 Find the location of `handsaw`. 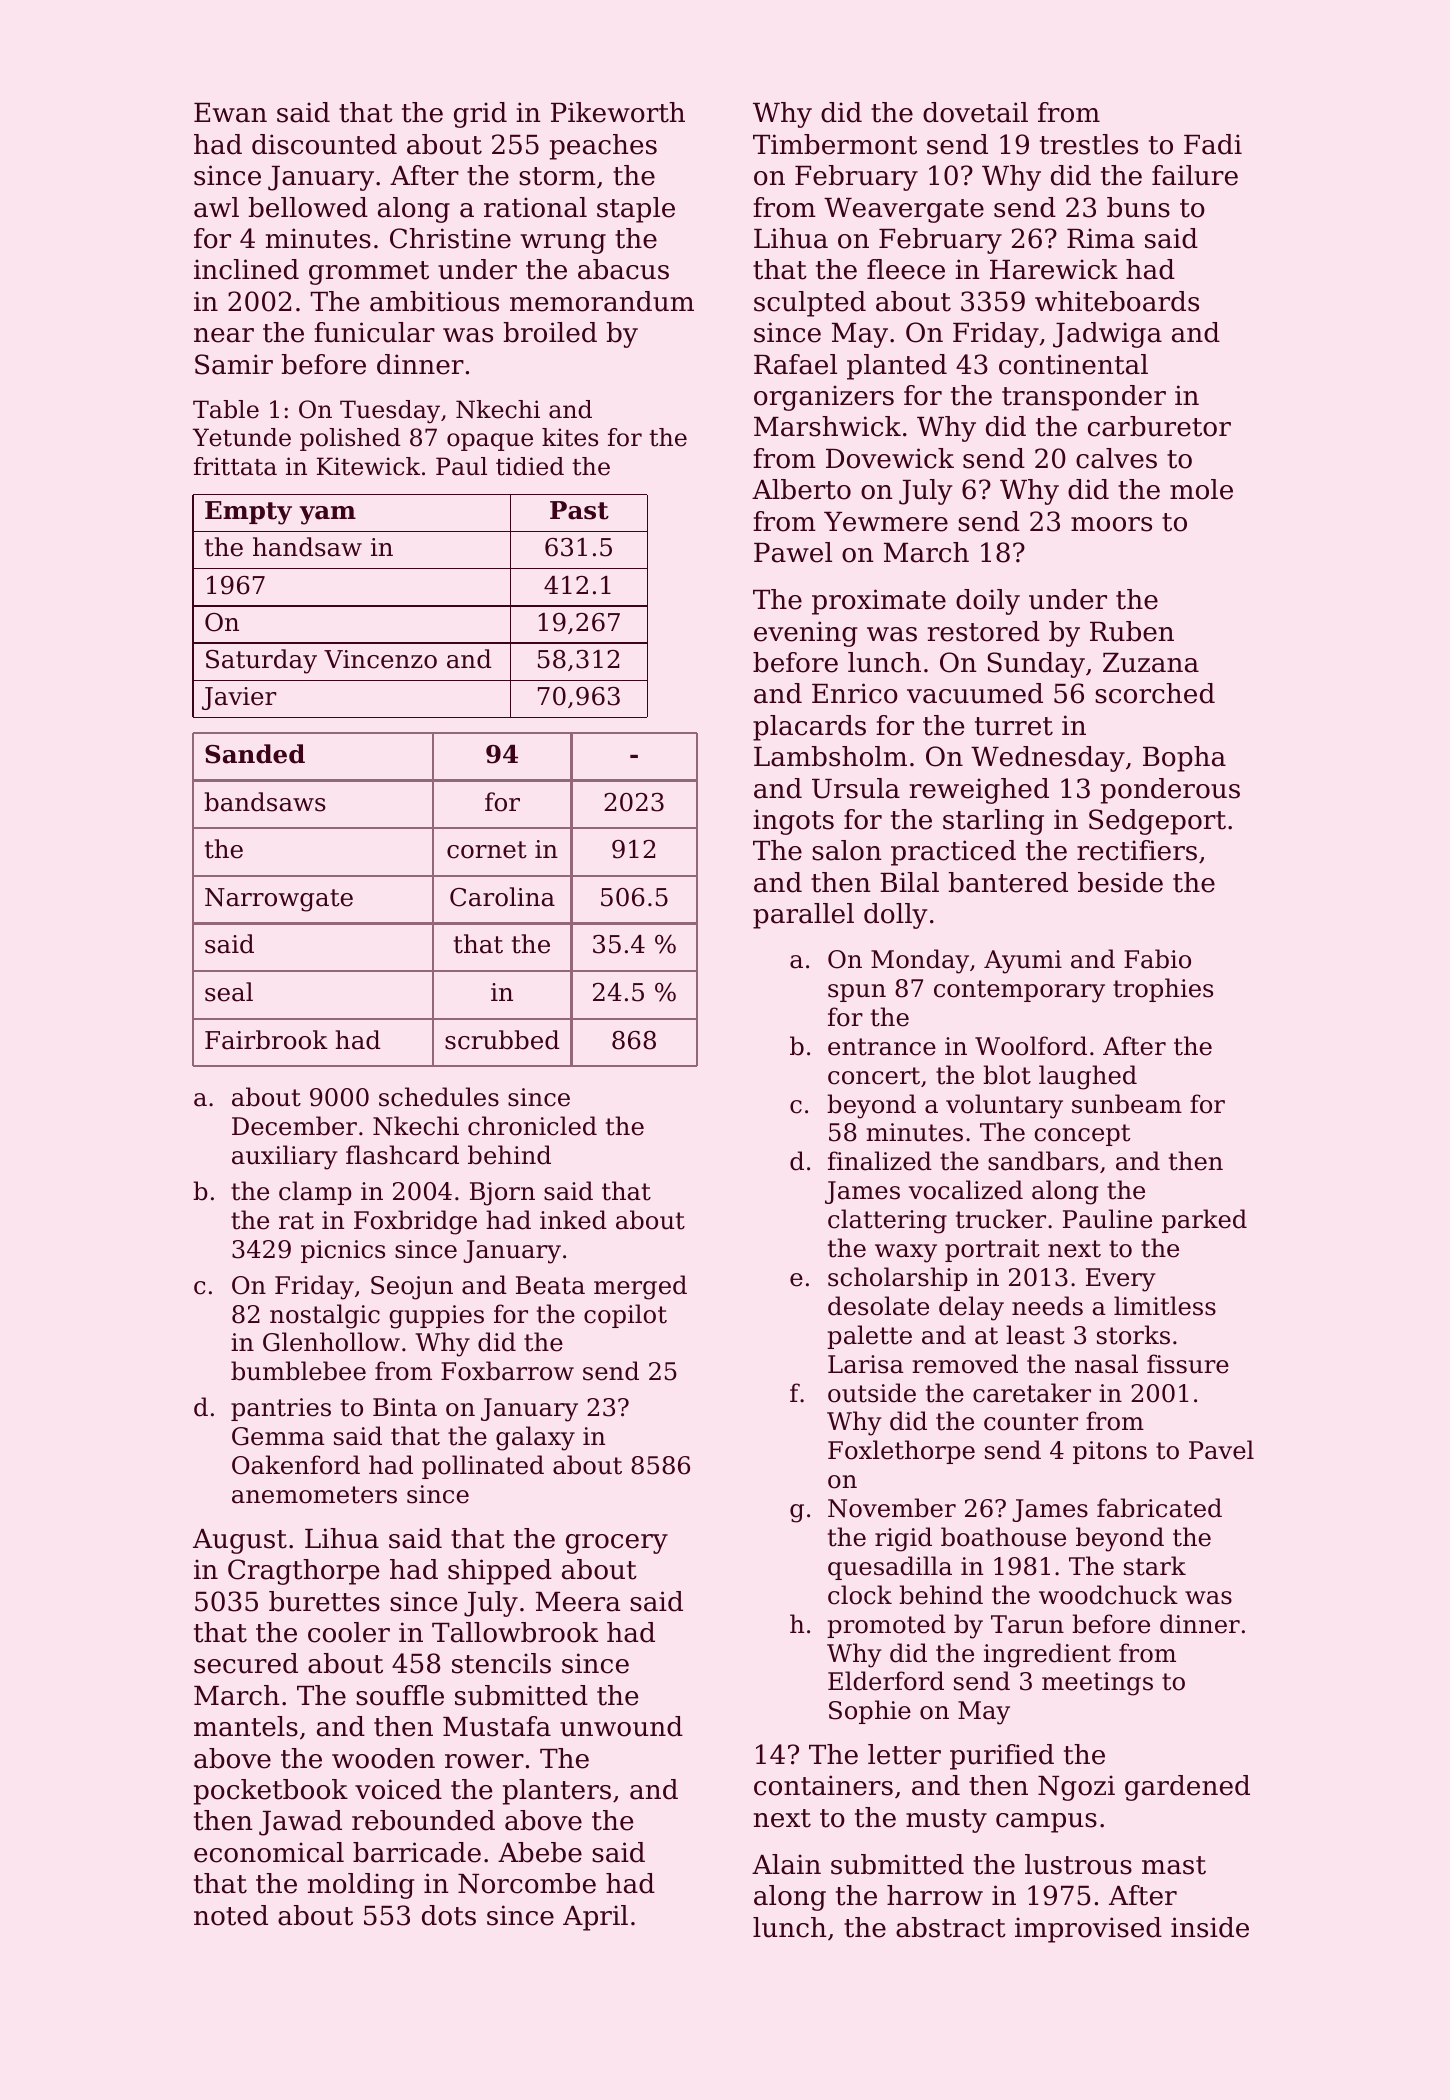

handsaw is located at coordinates (307, 547).
